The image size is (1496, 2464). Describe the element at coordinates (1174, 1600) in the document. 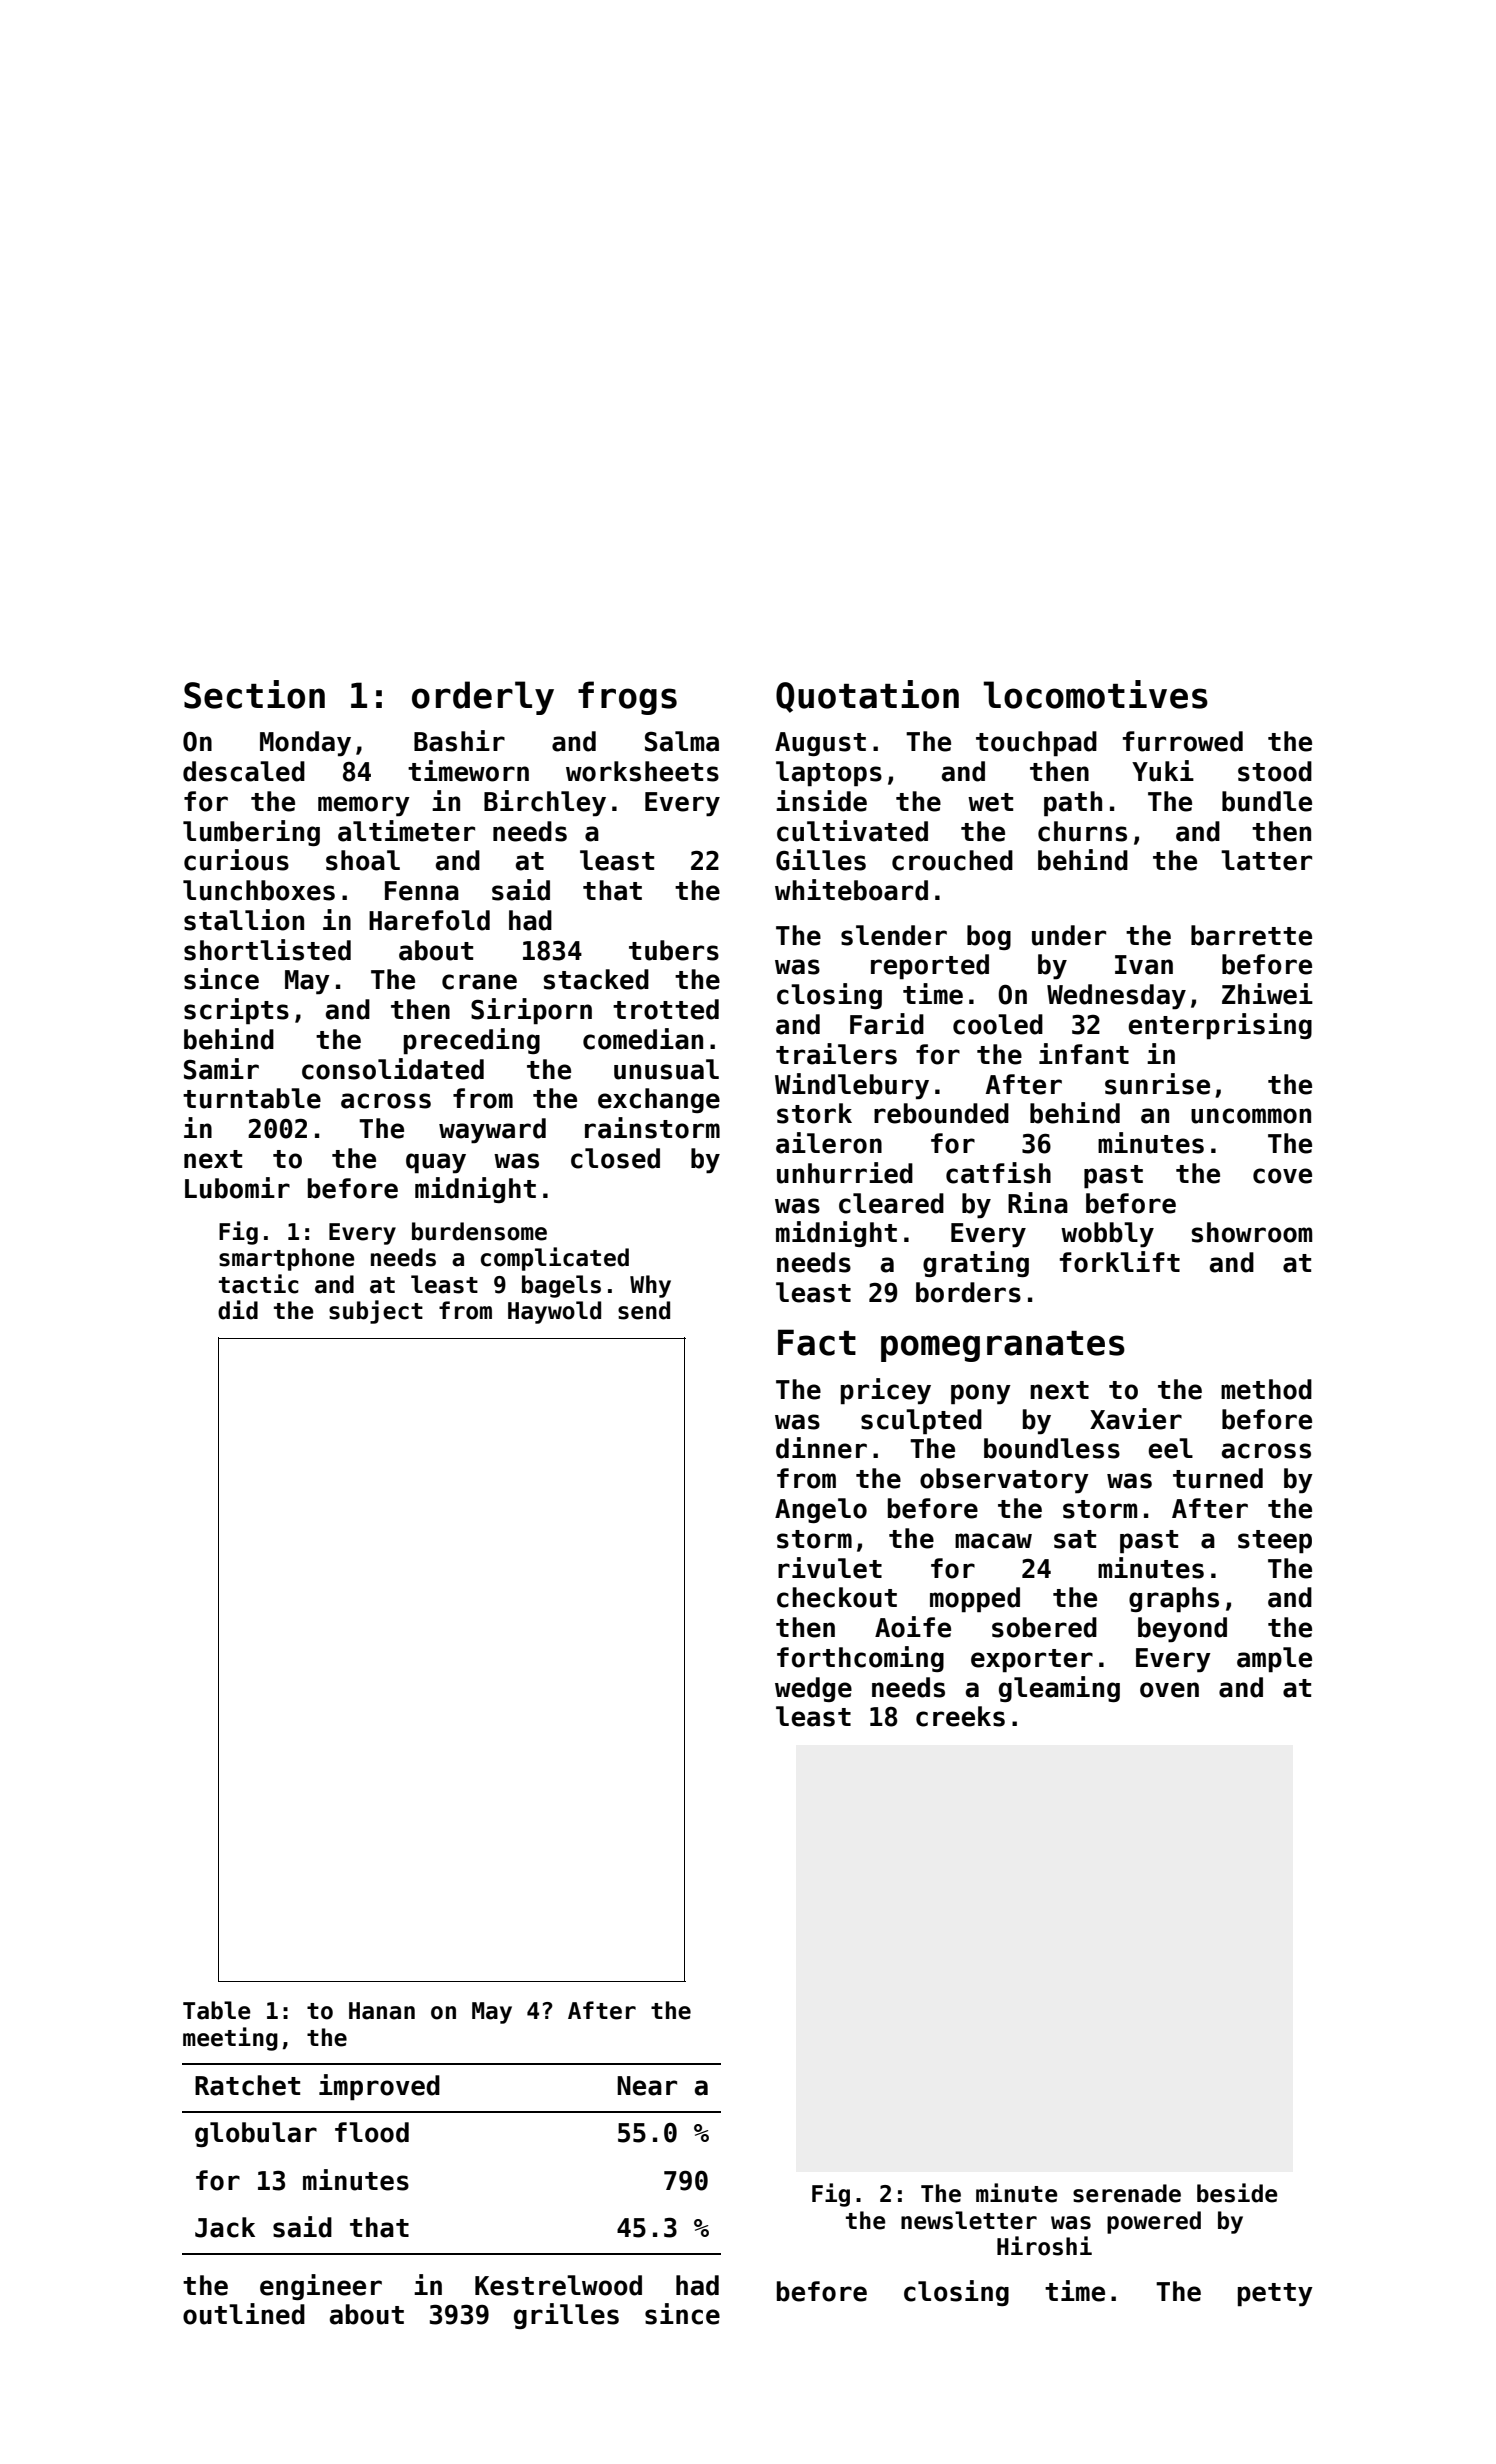

I see `graphs` at that location.
